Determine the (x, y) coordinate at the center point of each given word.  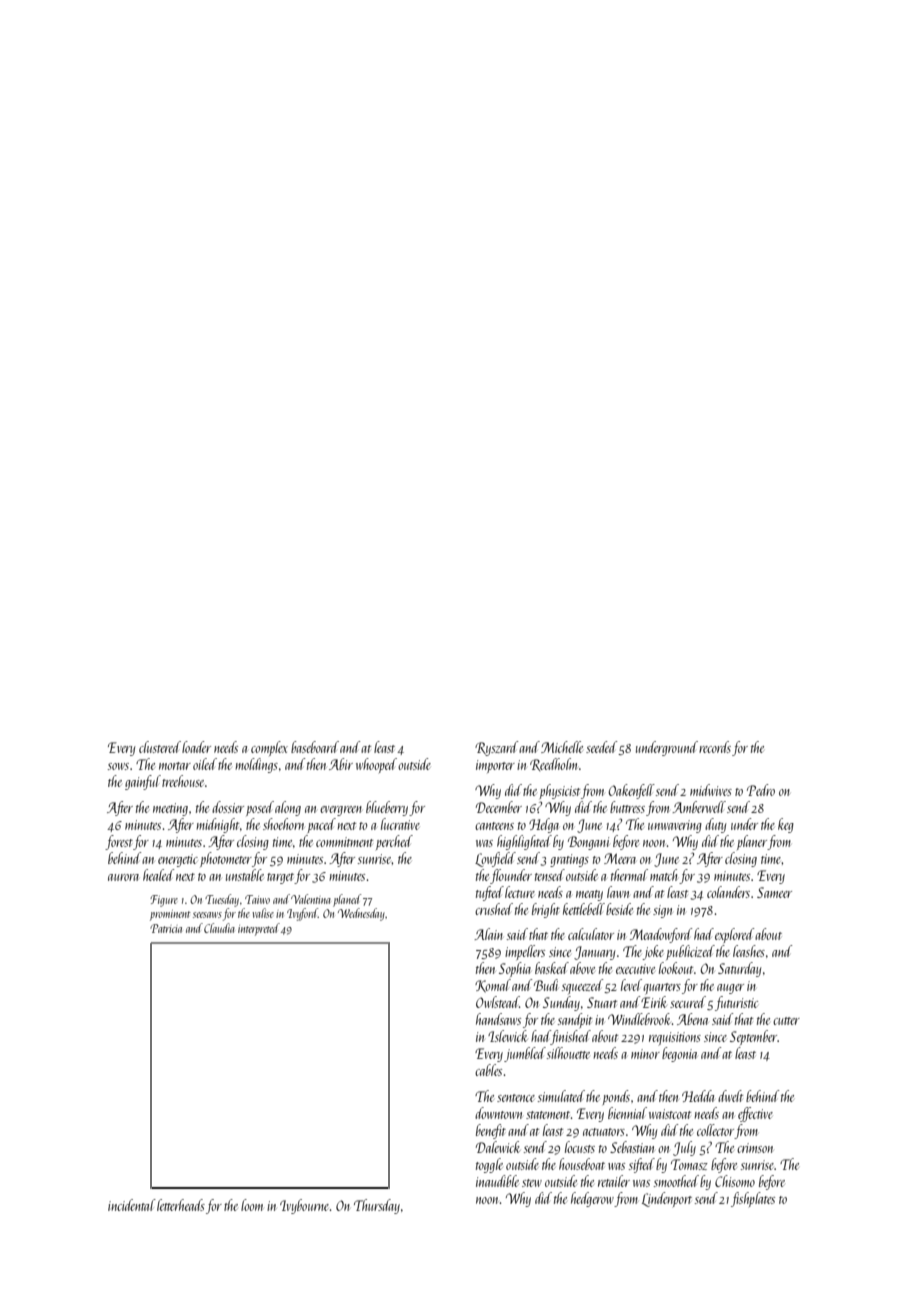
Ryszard (496, 748)
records (715, 747)
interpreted (259, 929)
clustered (160, 747)
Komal (493, 986)
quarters (662, 989)
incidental (132, 1205)
